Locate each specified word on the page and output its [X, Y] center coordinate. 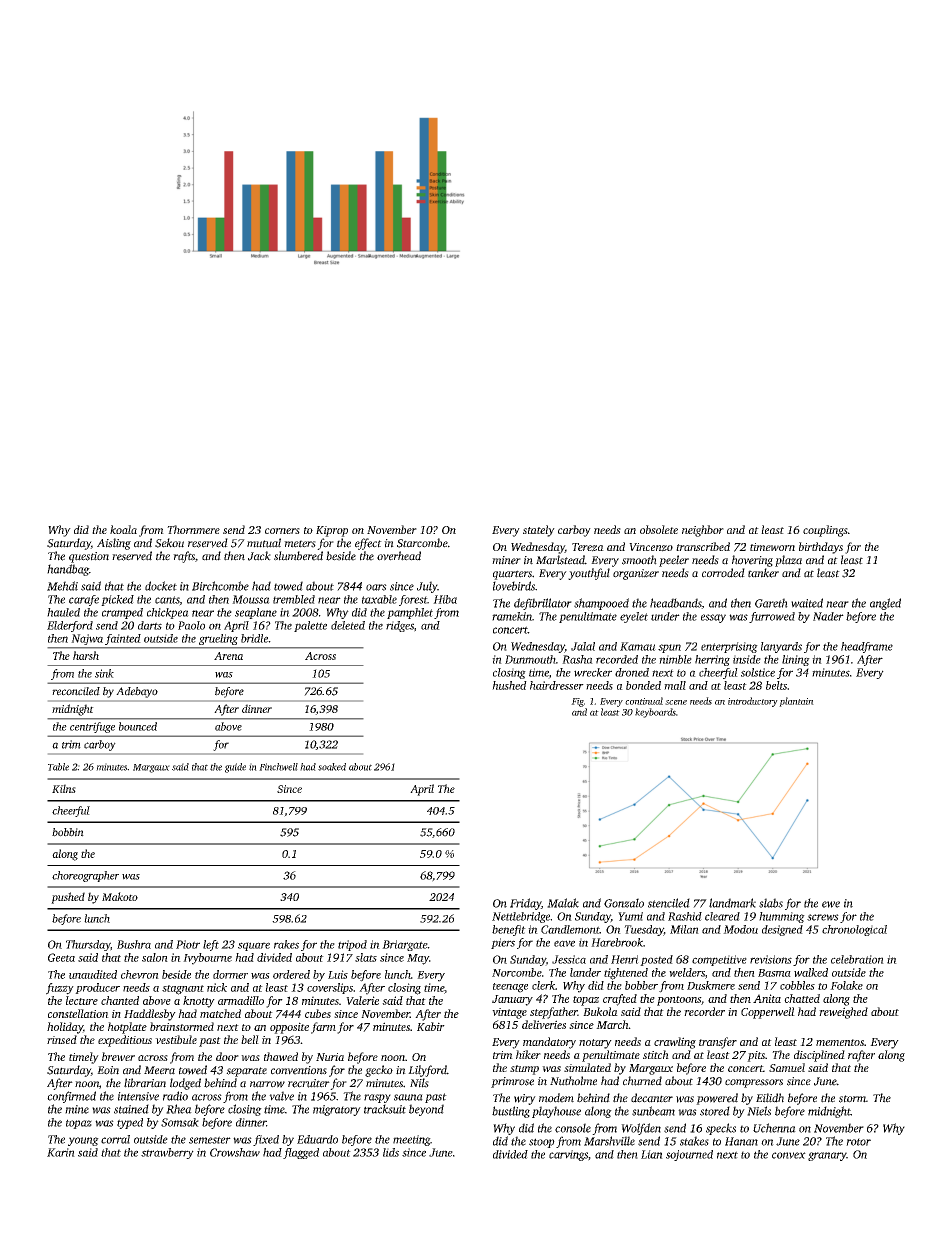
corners [282, 531]
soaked [332, 767]
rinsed [62, 1039]
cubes [318, 1013]
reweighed [843, 1013]
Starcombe [422, 543]
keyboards [655, 713]
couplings [825, 531]
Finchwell [278, 767]
